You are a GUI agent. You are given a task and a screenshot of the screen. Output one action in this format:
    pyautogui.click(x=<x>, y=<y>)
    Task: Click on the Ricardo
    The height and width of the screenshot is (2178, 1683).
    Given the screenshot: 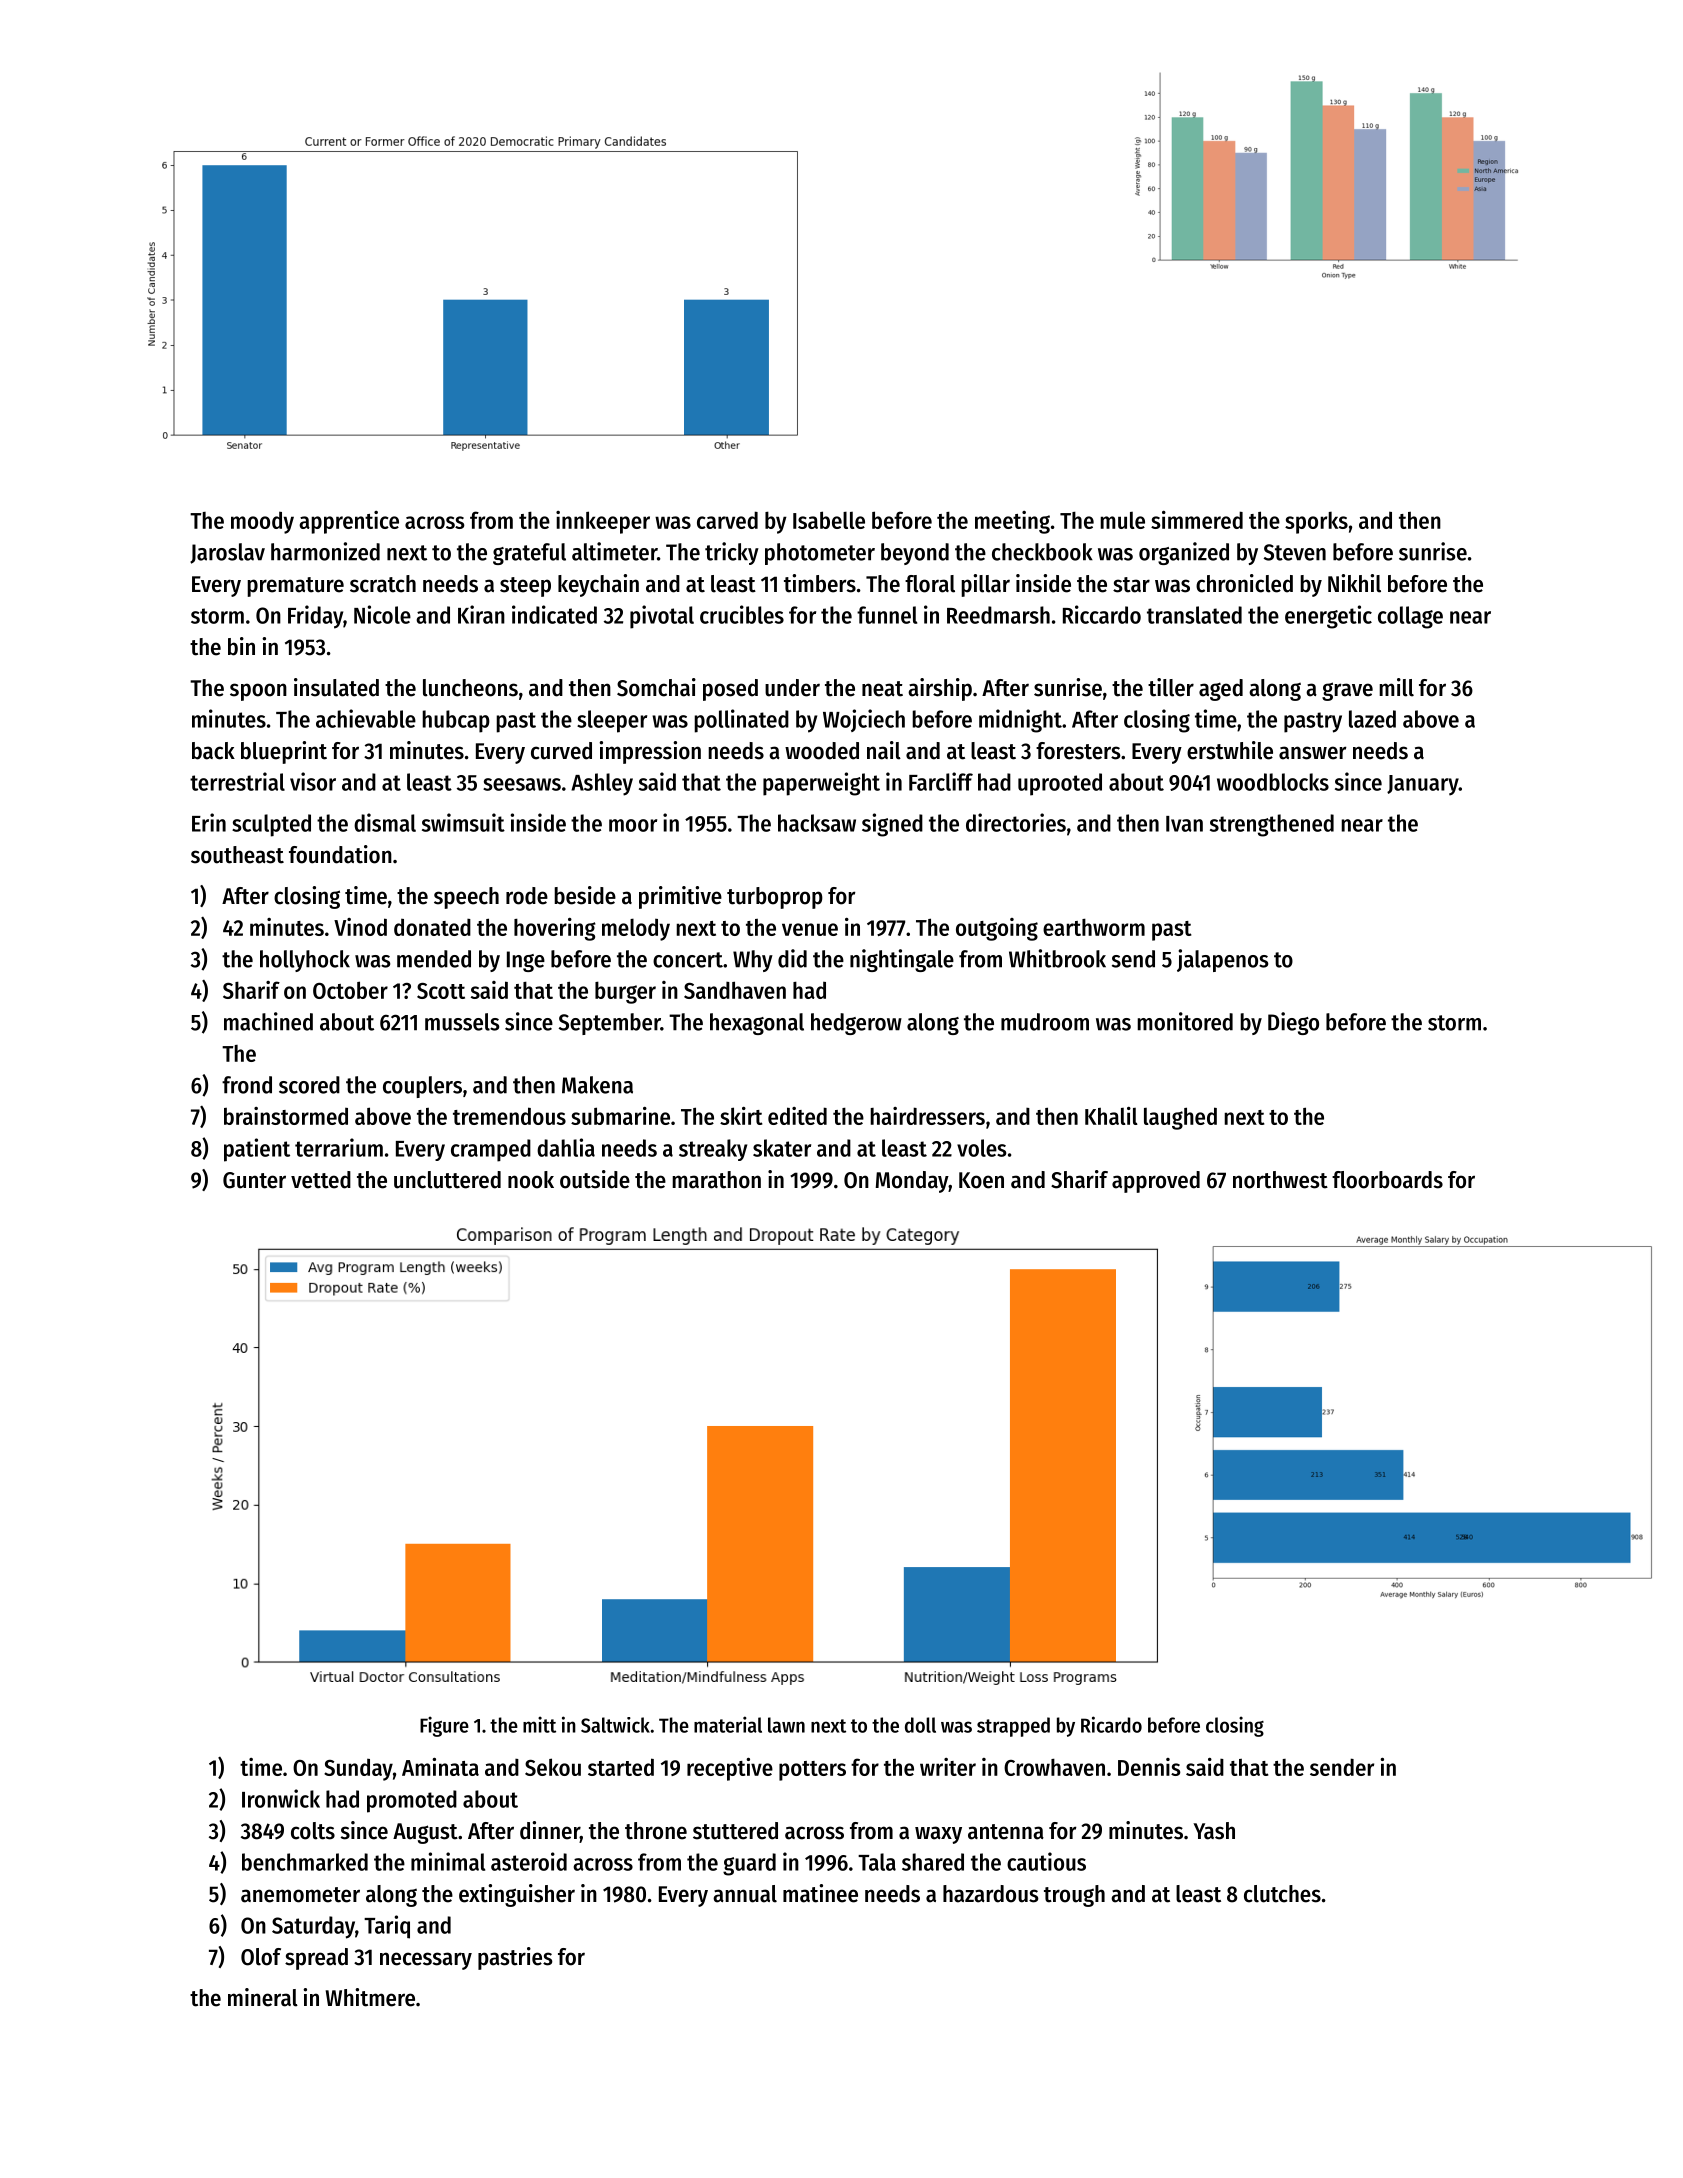 What is the action you would take?
    pyautogui.click(x=1111, y=1724)
